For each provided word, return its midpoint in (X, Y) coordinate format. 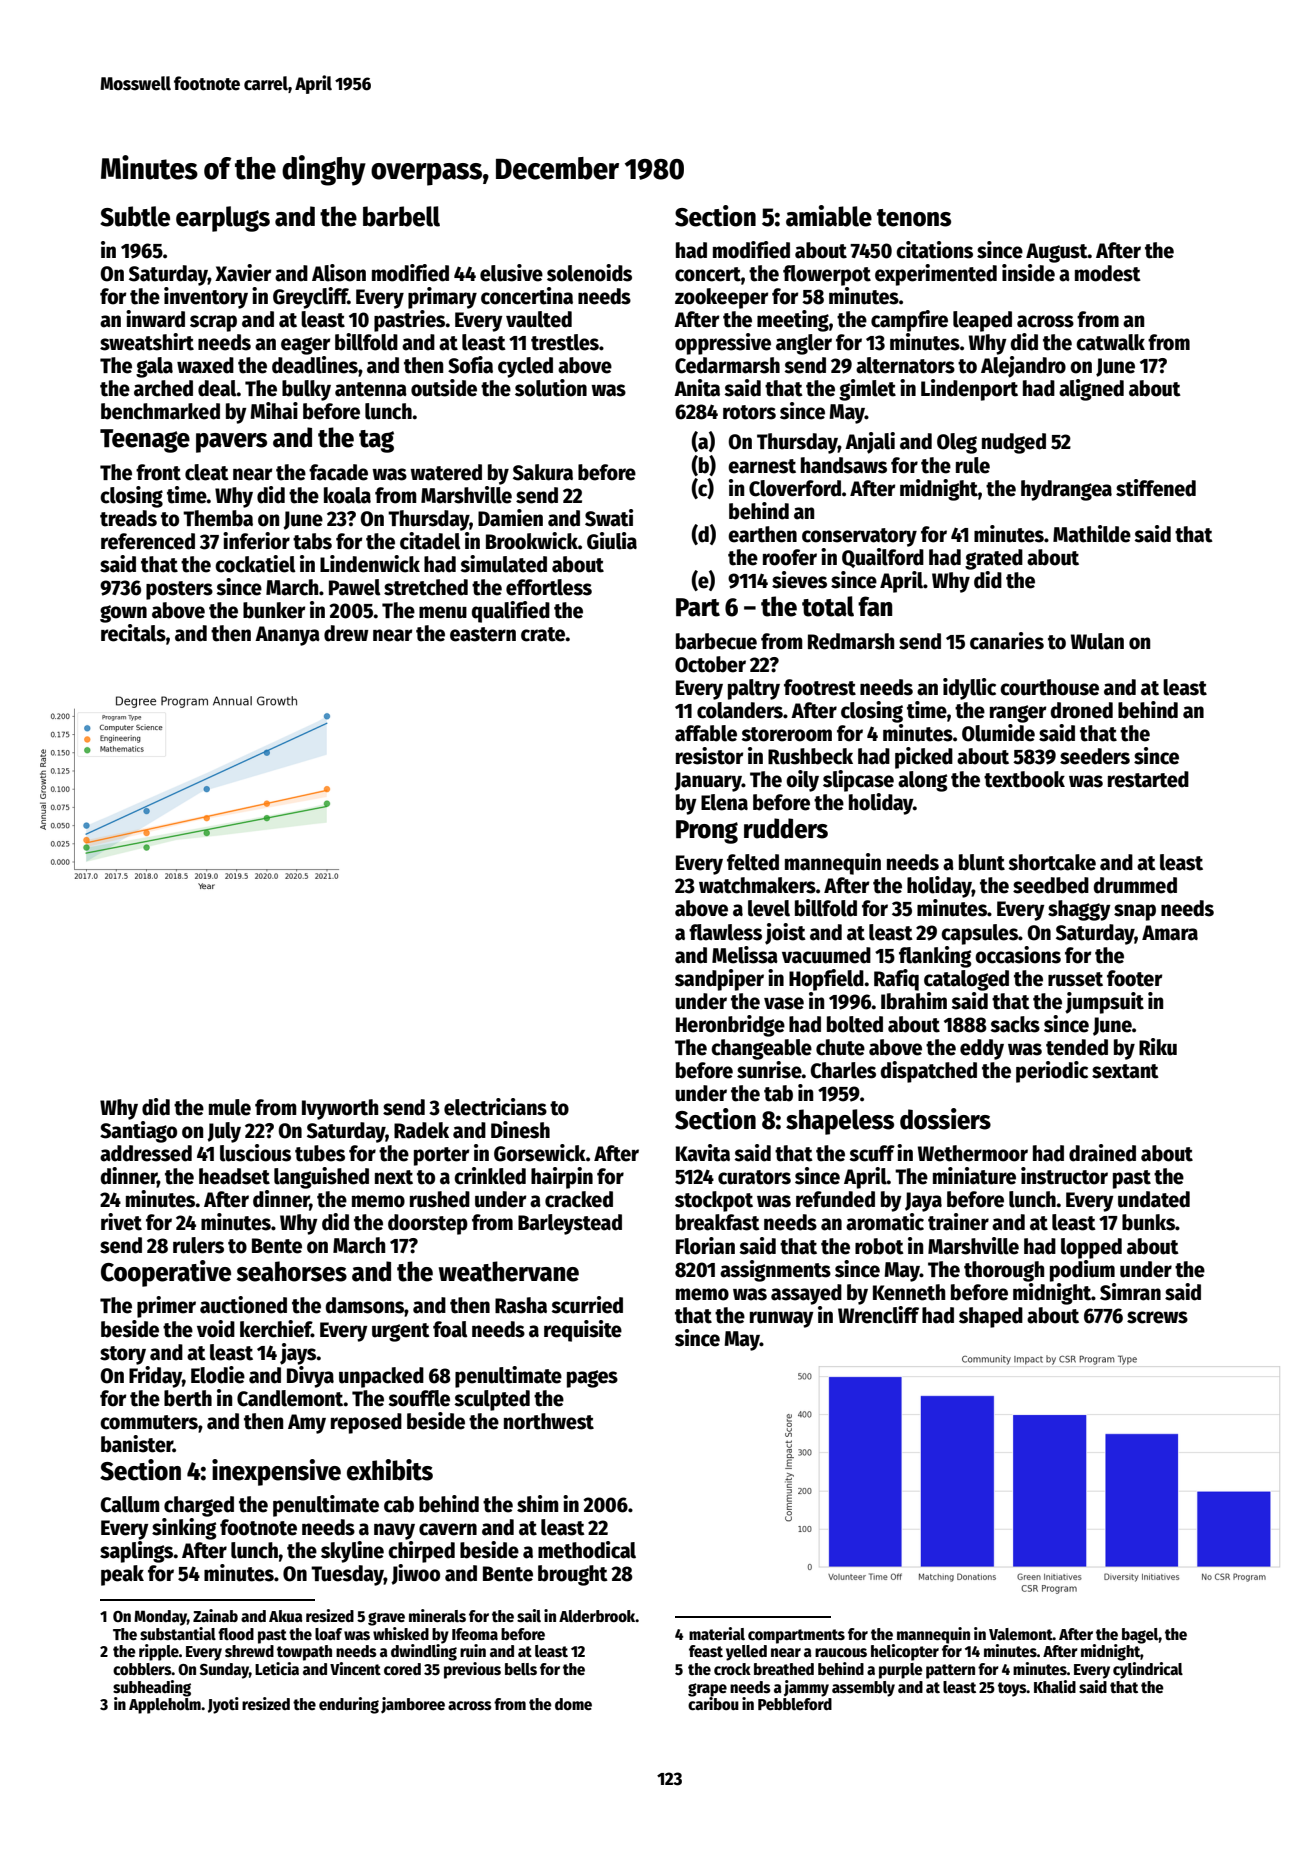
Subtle (135, 216)
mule (230, 1107)
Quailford (883, 558)
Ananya (287, 636)
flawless (725, 932)
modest (1108, 273)
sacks (1015, 1024)
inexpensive (276, 1472)
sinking (184, 1529)
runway (782, 1319)
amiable (829, 216)
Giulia (612, 541)
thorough (1004, 1271)
